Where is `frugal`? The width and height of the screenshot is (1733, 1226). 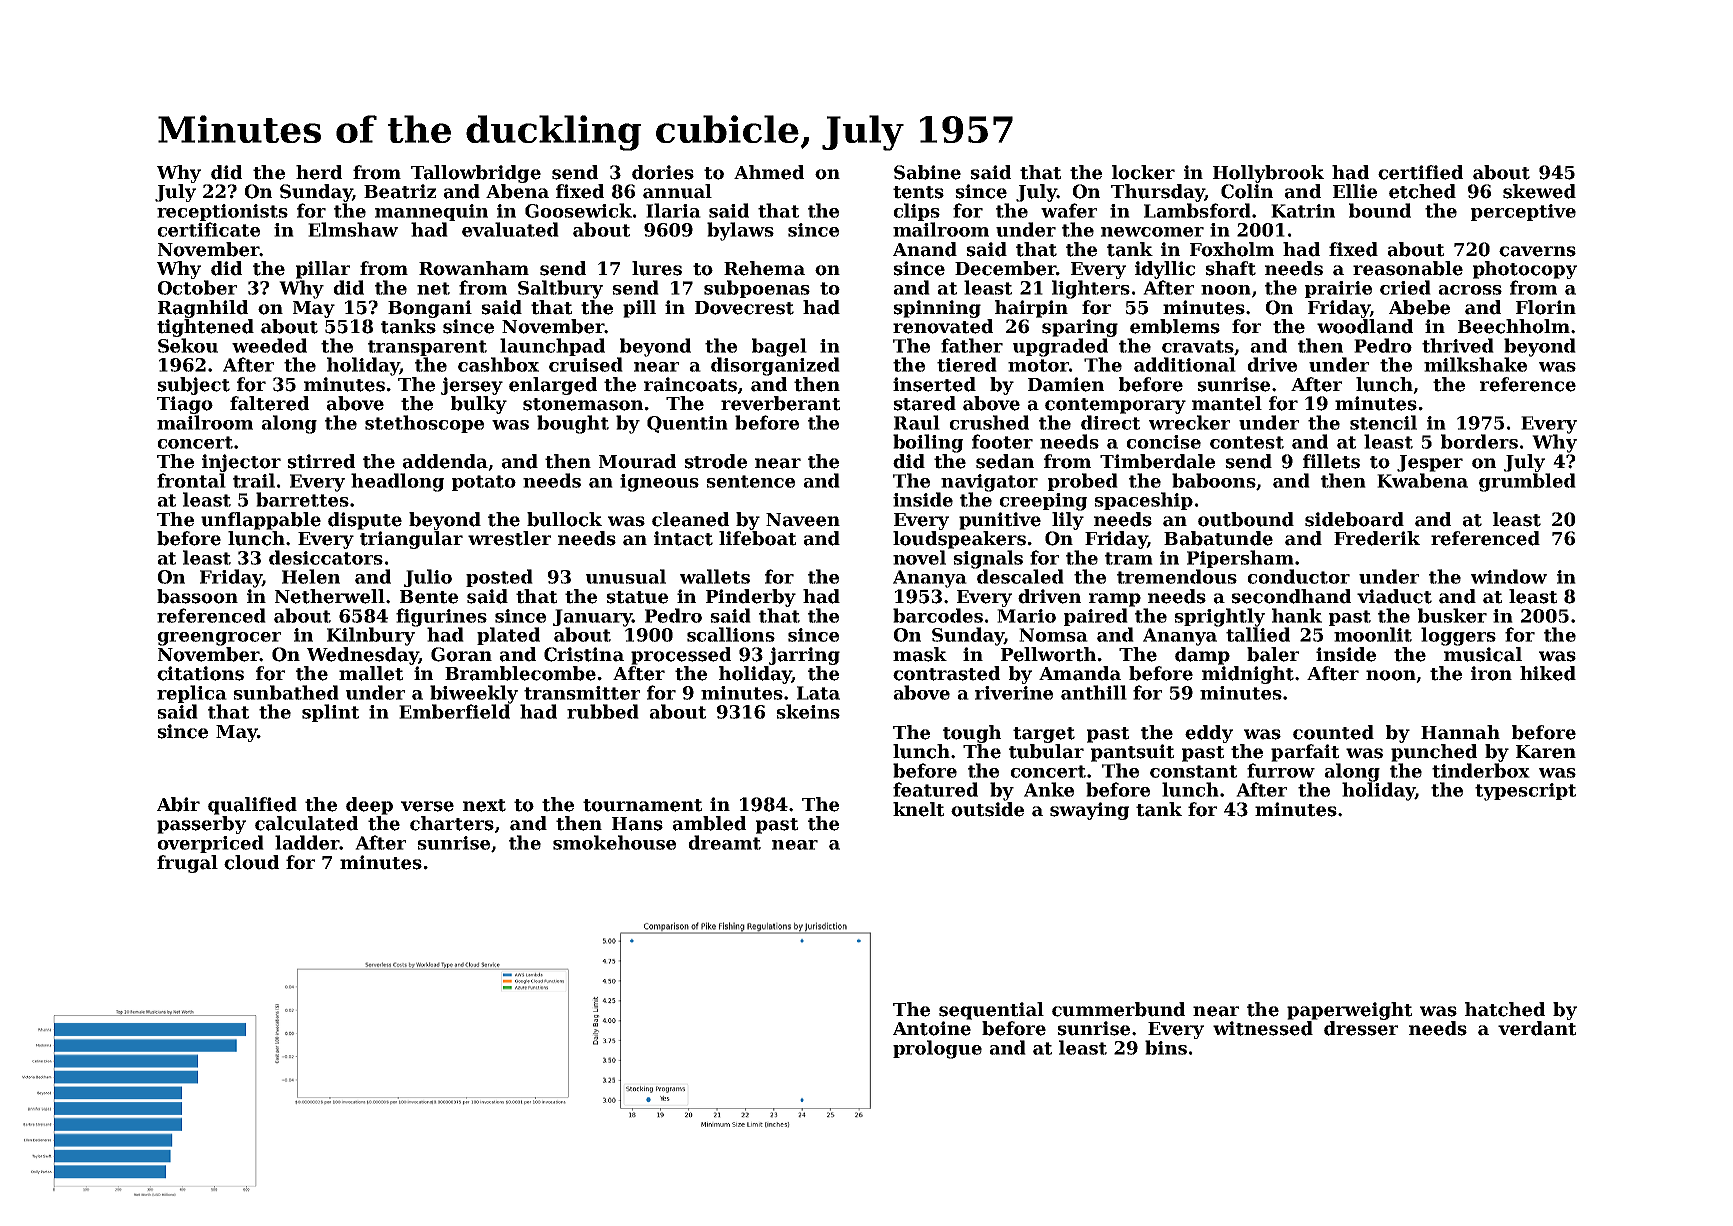 frugal is located at coordinates (187, 864).
